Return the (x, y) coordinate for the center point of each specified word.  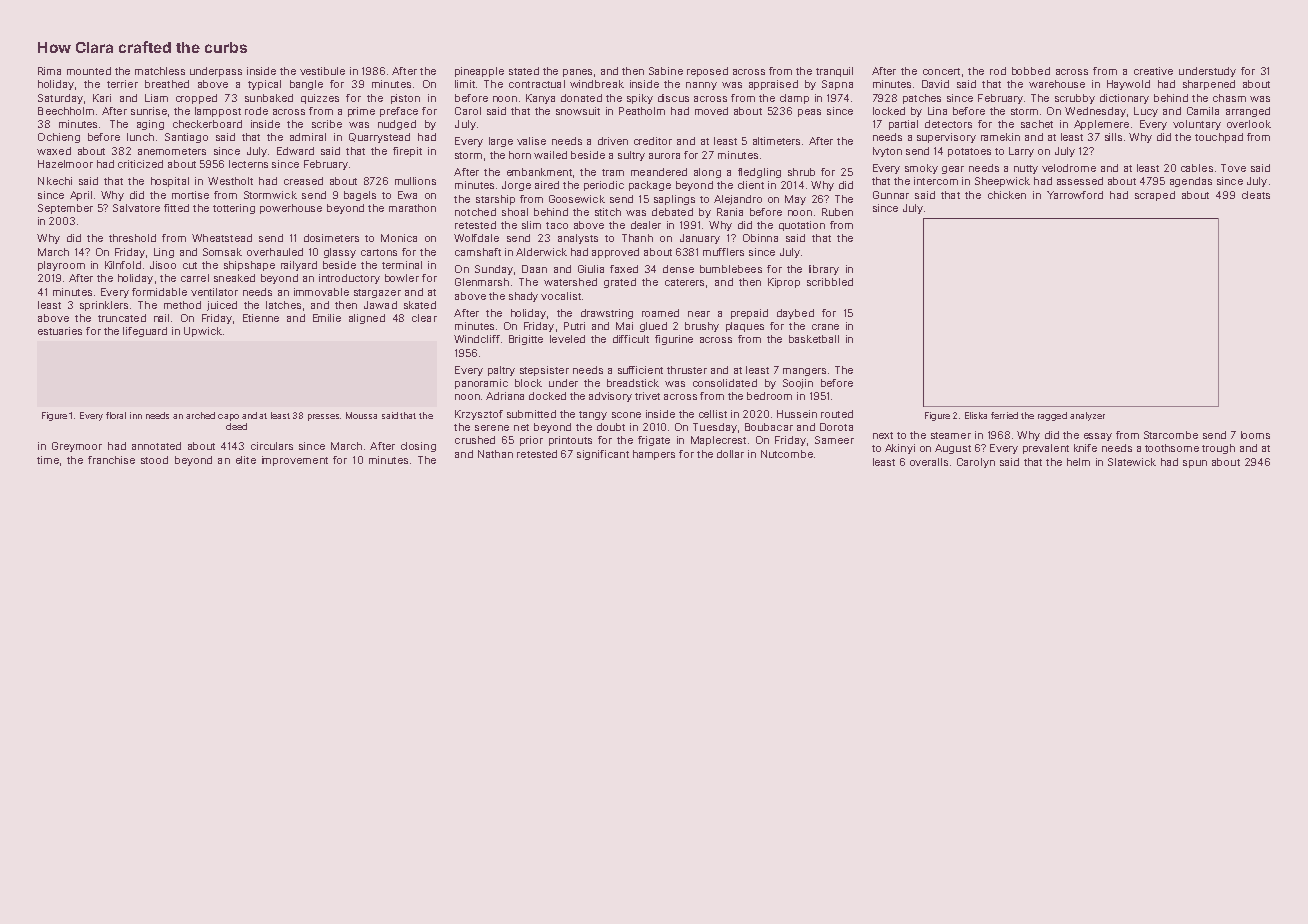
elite (246, 460)
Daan (534, 269)
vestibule (322, 71)
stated (524, 71)
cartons (379, 252)
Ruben (837, 212)
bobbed (1031, 71)
